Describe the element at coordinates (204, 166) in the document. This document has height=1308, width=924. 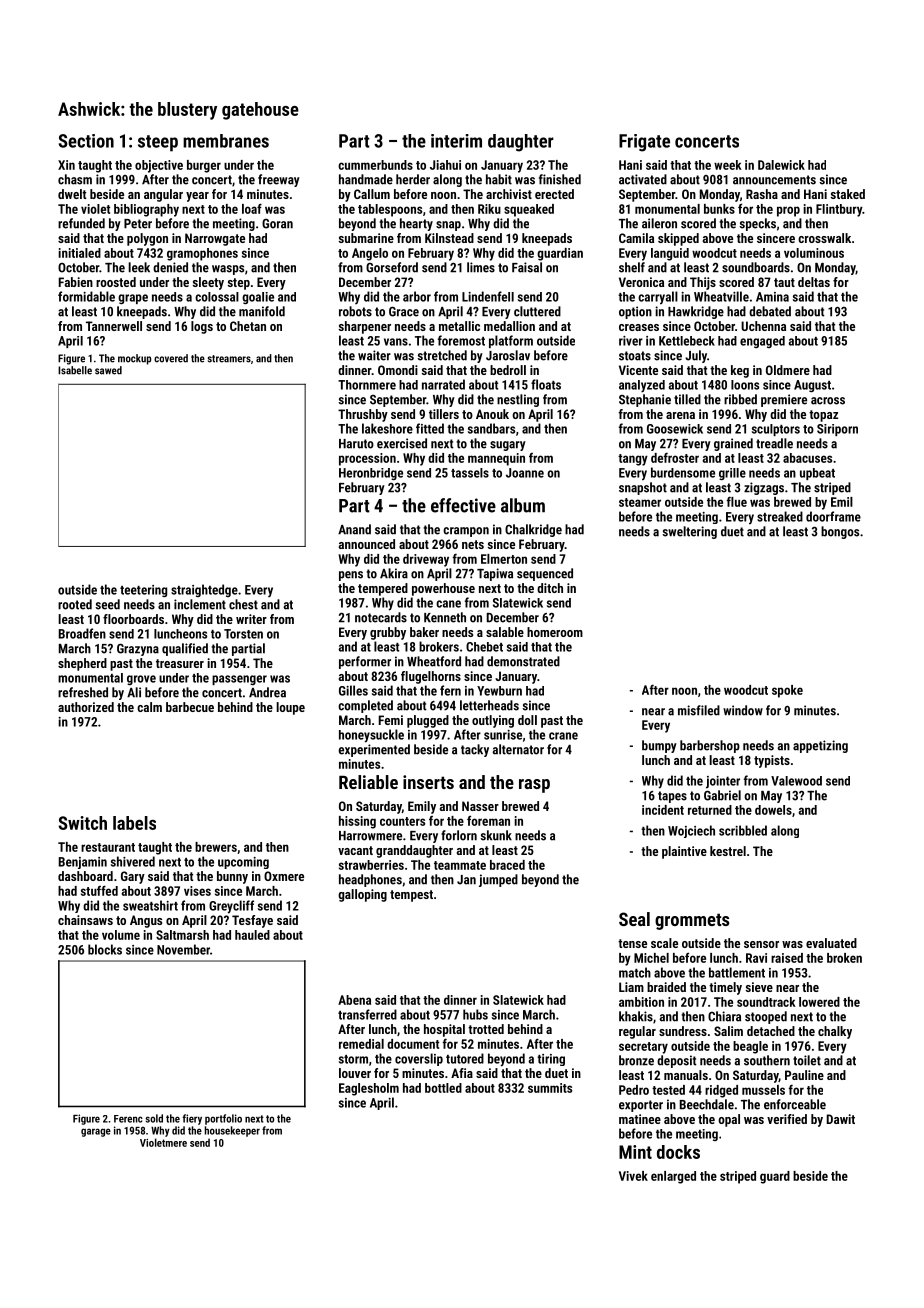
I see `burger` at that location.
